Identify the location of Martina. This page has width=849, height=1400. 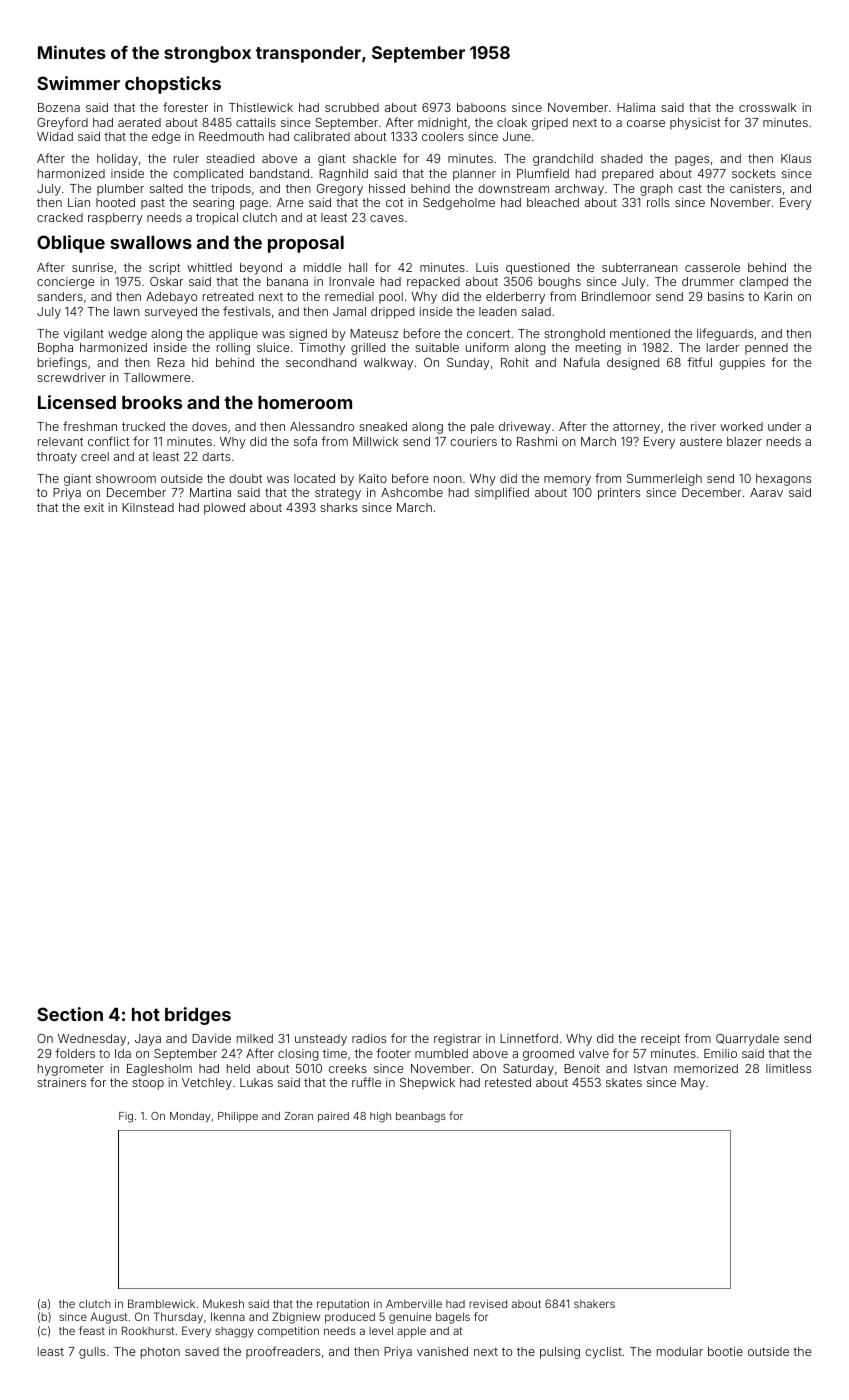
(210, 492).
